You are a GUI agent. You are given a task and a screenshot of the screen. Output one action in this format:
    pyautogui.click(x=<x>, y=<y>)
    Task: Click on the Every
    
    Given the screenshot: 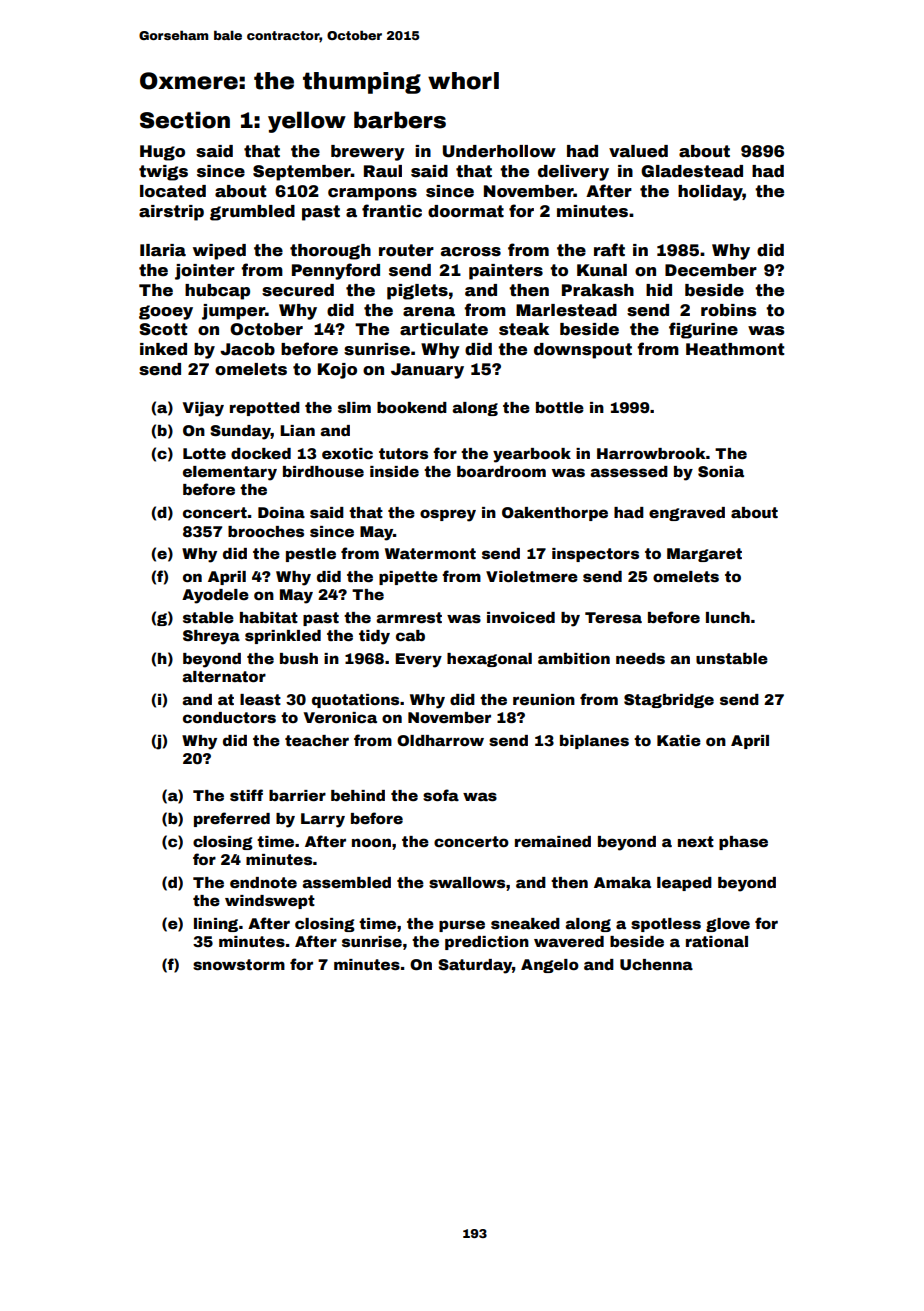 What is the action you would take?
    pyautogui.click(x=418, y=660)
